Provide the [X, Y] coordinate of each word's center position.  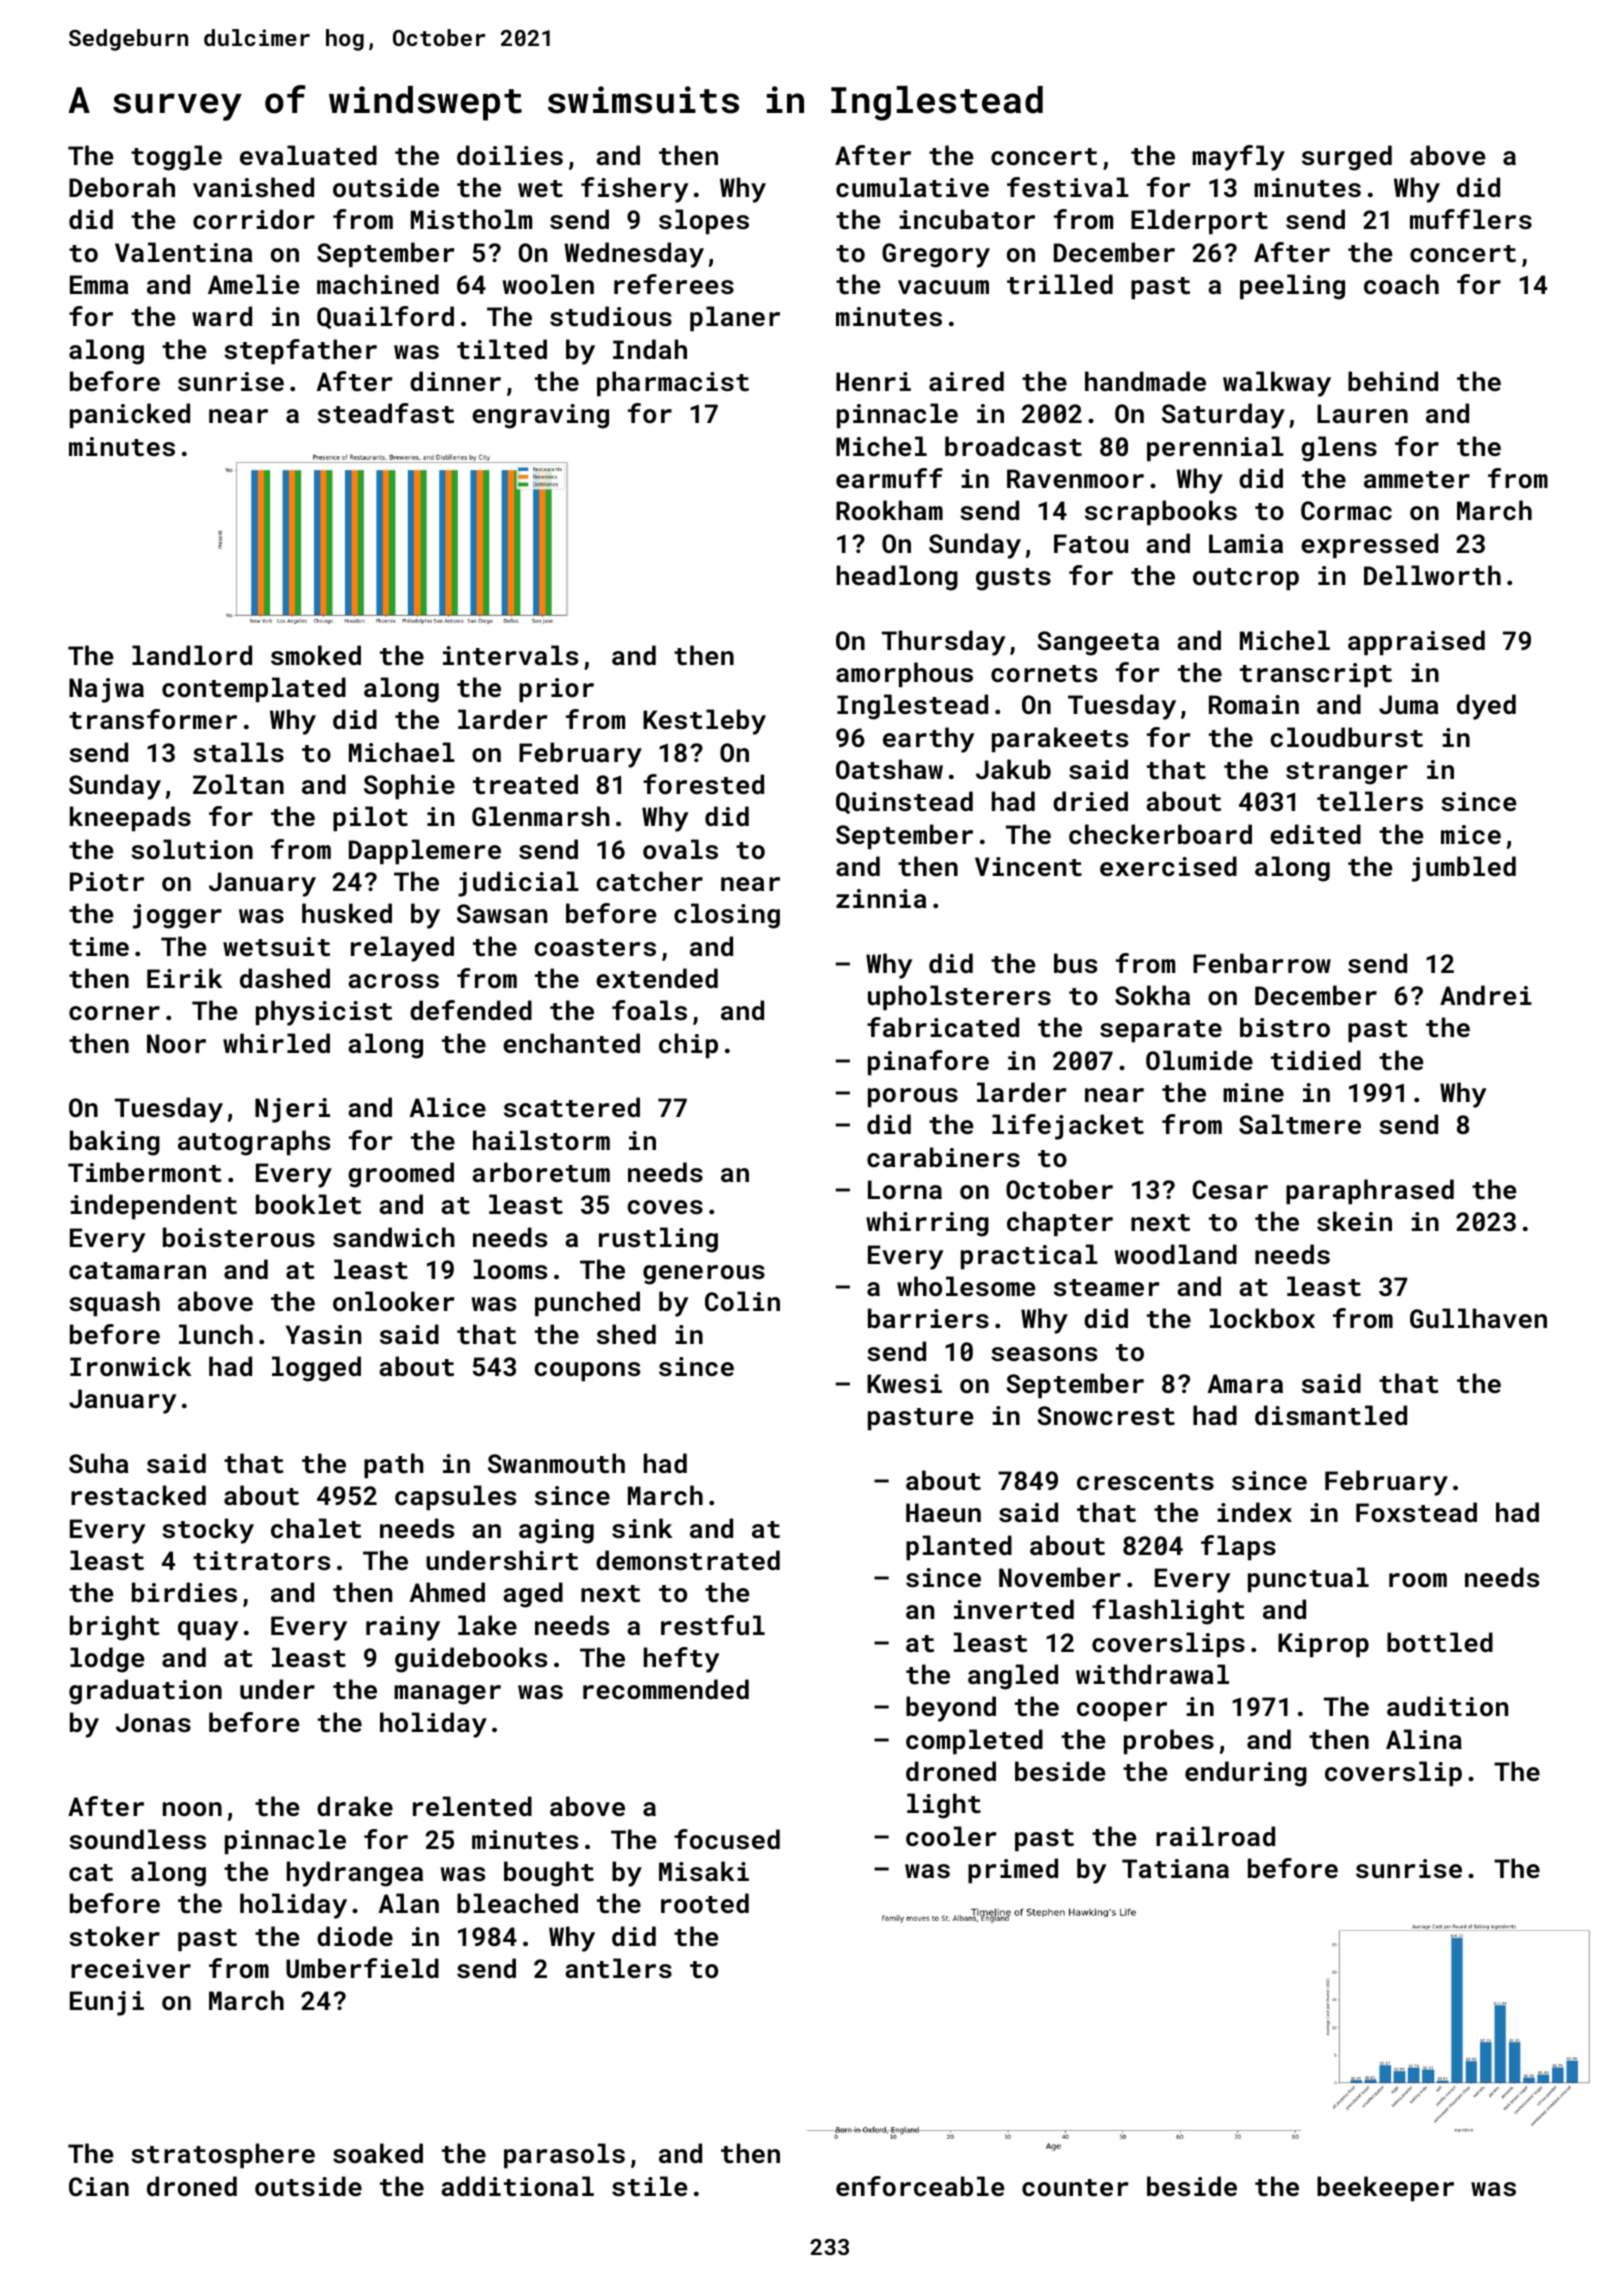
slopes [704, 221]
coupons [587, 1371]
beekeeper [1385, 2188]
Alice [448, 1107]
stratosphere [223, 2155]
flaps [1238, 1547]
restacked [138, 1495]
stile [649, 2186]
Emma [99, 284]
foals [649, 1010]
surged [1347, 158]
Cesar [1230, 1189]
